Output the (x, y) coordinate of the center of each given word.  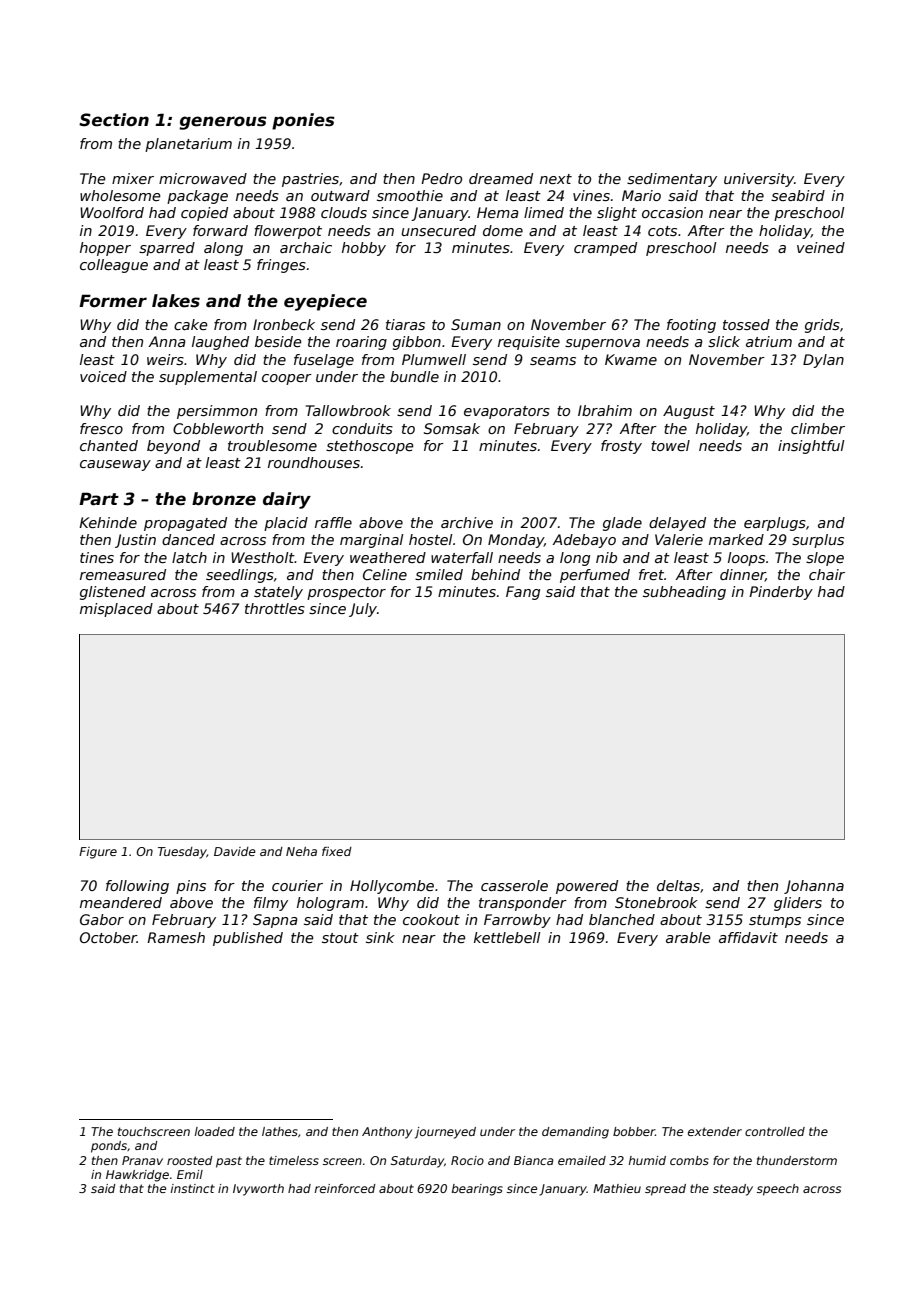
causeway (115, 465)
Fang (523, 593)
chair (827, 574)
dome (503, 230)
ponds (109, 1147)
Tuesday (182, 853)
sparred (167, 249)
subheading (684, 593)
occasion (672, 212)
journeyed (445, 1133)
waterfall (462, 557)
